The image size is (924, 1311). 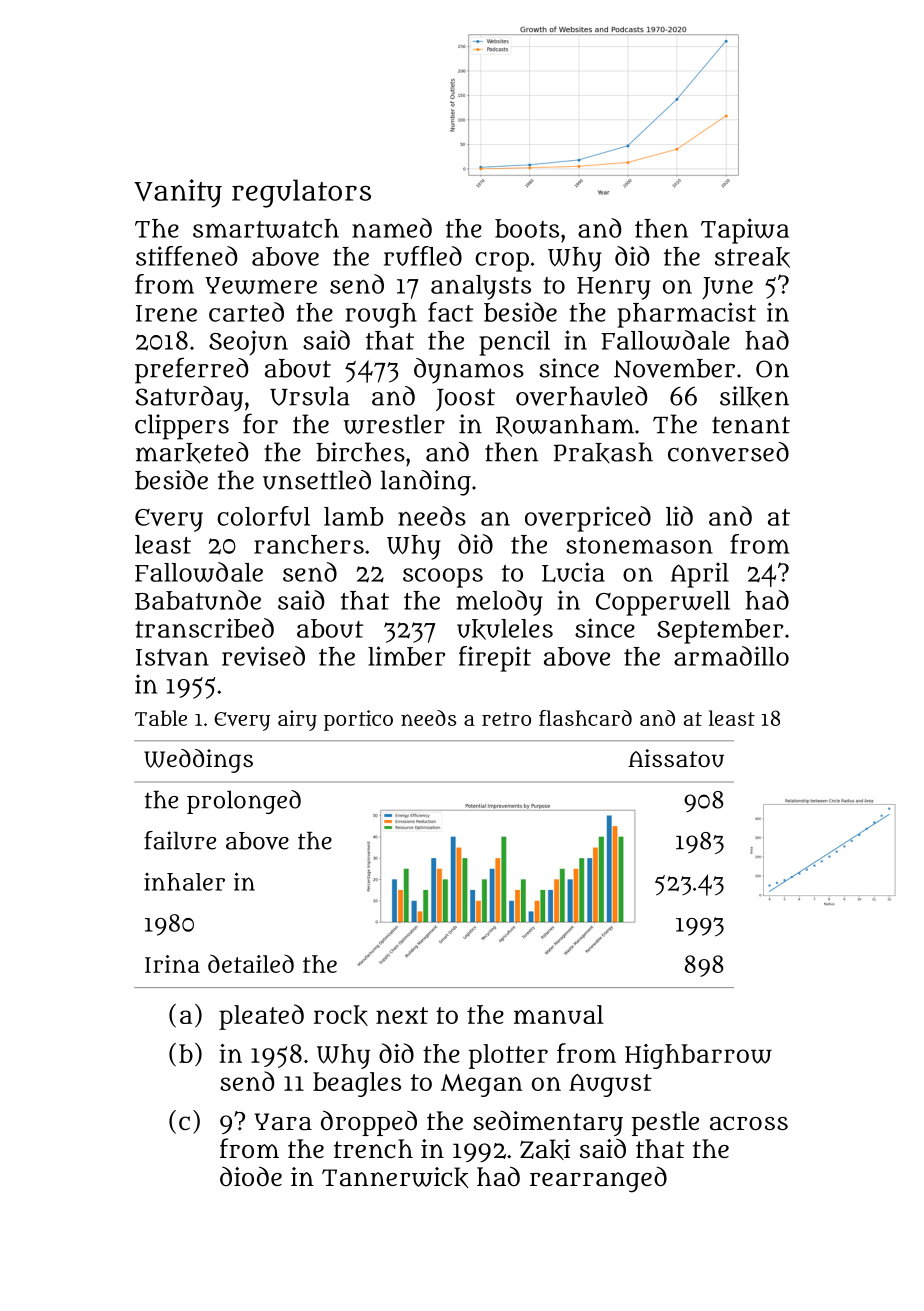 I want to click on analysts, so click(x=481, y=287).
